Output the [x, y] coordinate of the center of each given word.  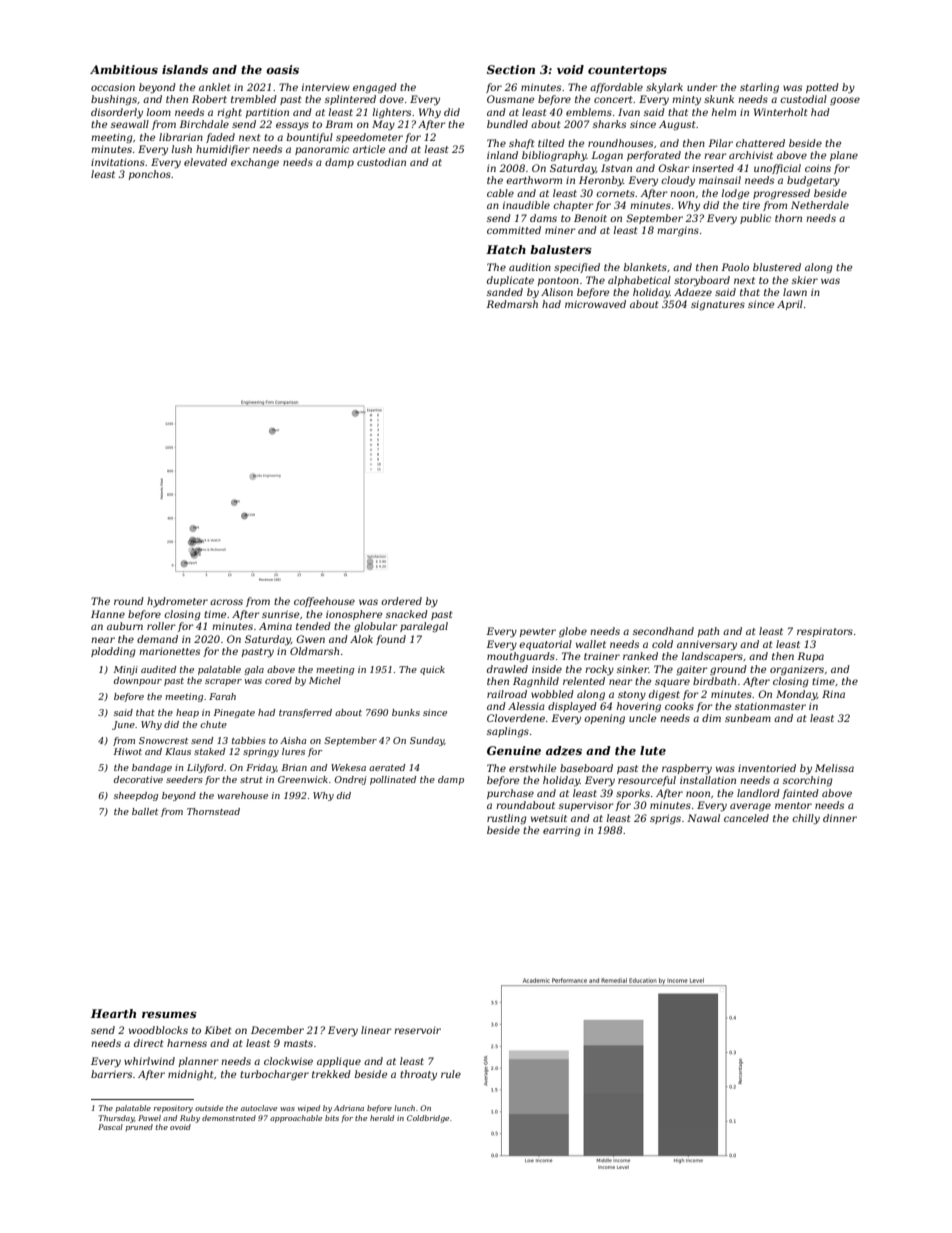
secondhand [663, 631]
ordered [401, 601]
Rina [833, 694]
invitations [118, 162]
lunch [404, 1108]
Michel [325, 680]
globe [573, 632]
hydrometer [177, 602]
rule [451, 1074]
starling [759, 88]
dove [392, 99]
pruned [139, 1127]
